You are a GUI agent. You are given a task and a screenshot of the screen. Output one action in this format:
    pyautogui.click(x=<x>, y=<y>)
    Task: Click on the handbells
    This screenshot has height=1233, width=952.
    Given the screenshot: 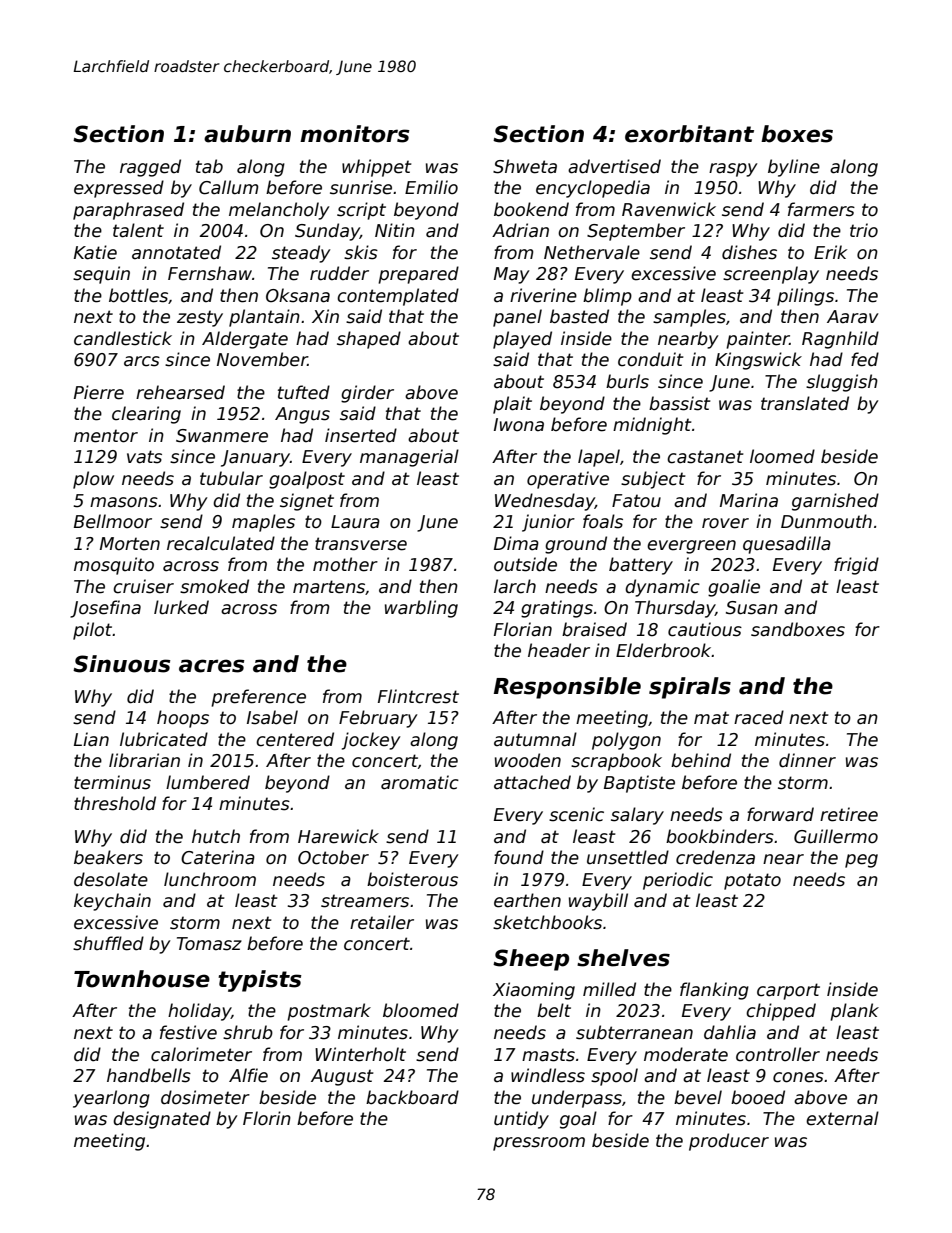 What is the action you would take?
    pyautogui.click(x=149, y=1075)
